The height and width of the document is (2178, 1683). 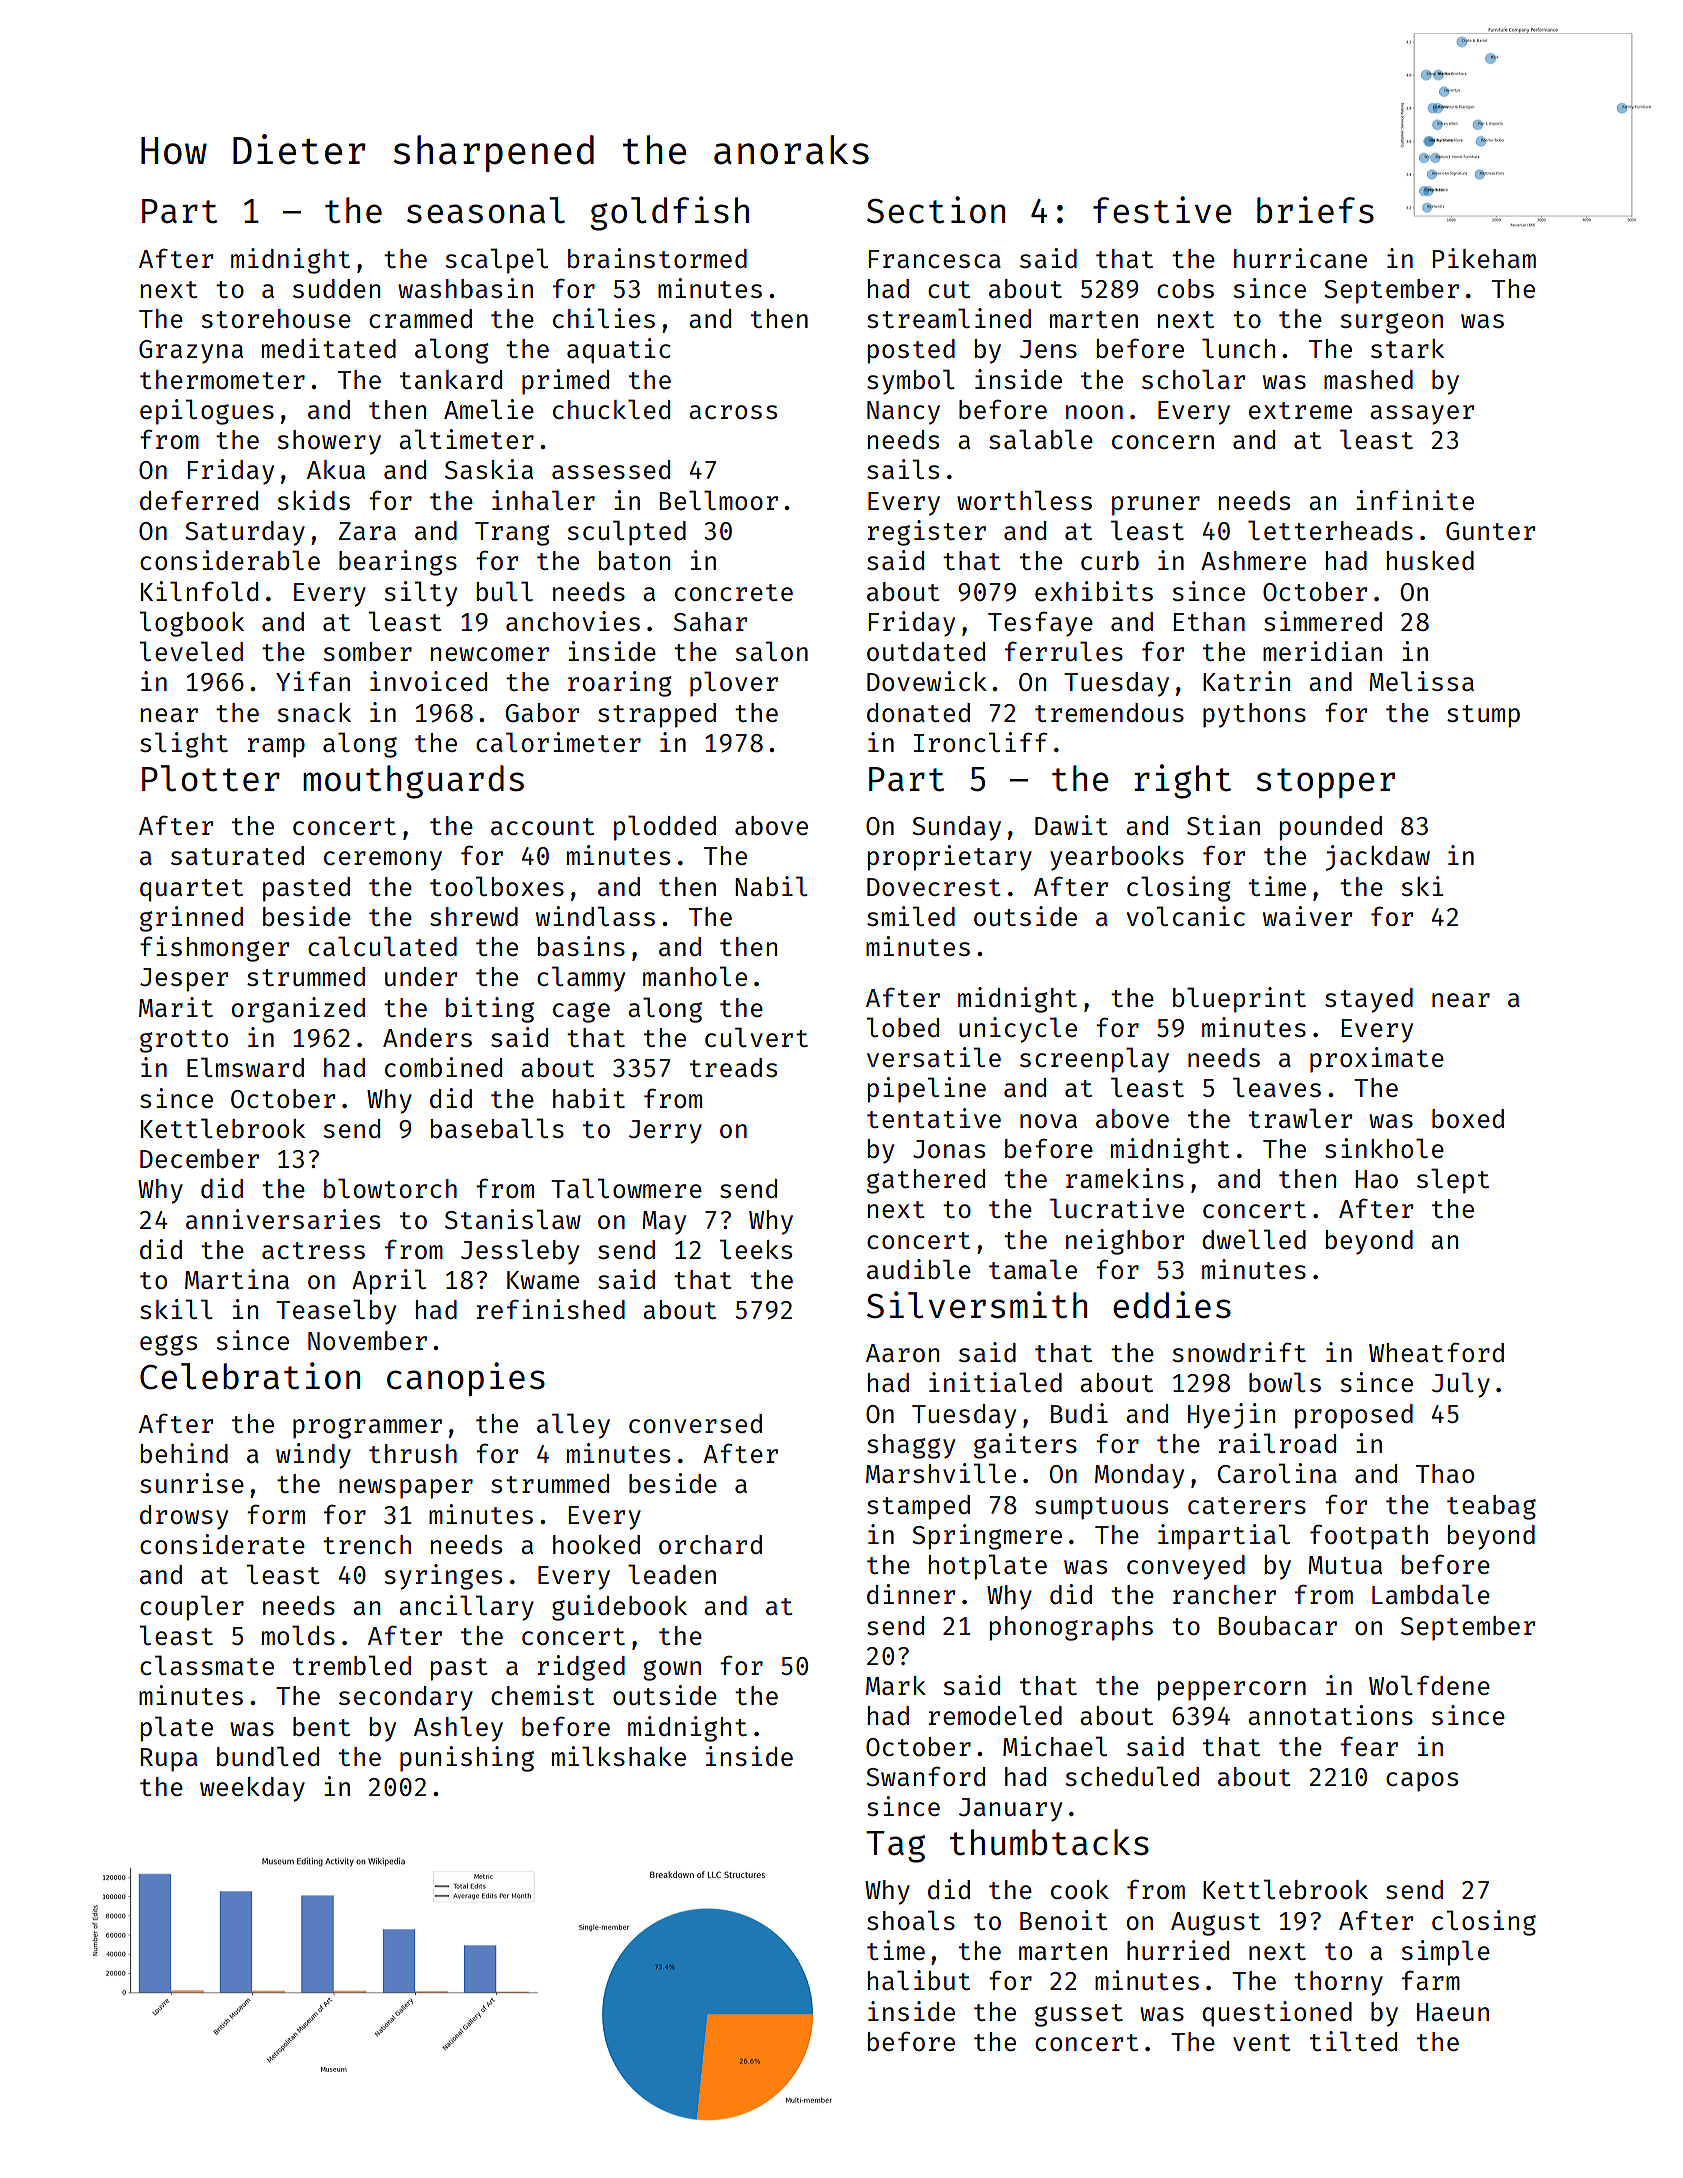 I want to click on epilogues, so click(x=207, y=412).
